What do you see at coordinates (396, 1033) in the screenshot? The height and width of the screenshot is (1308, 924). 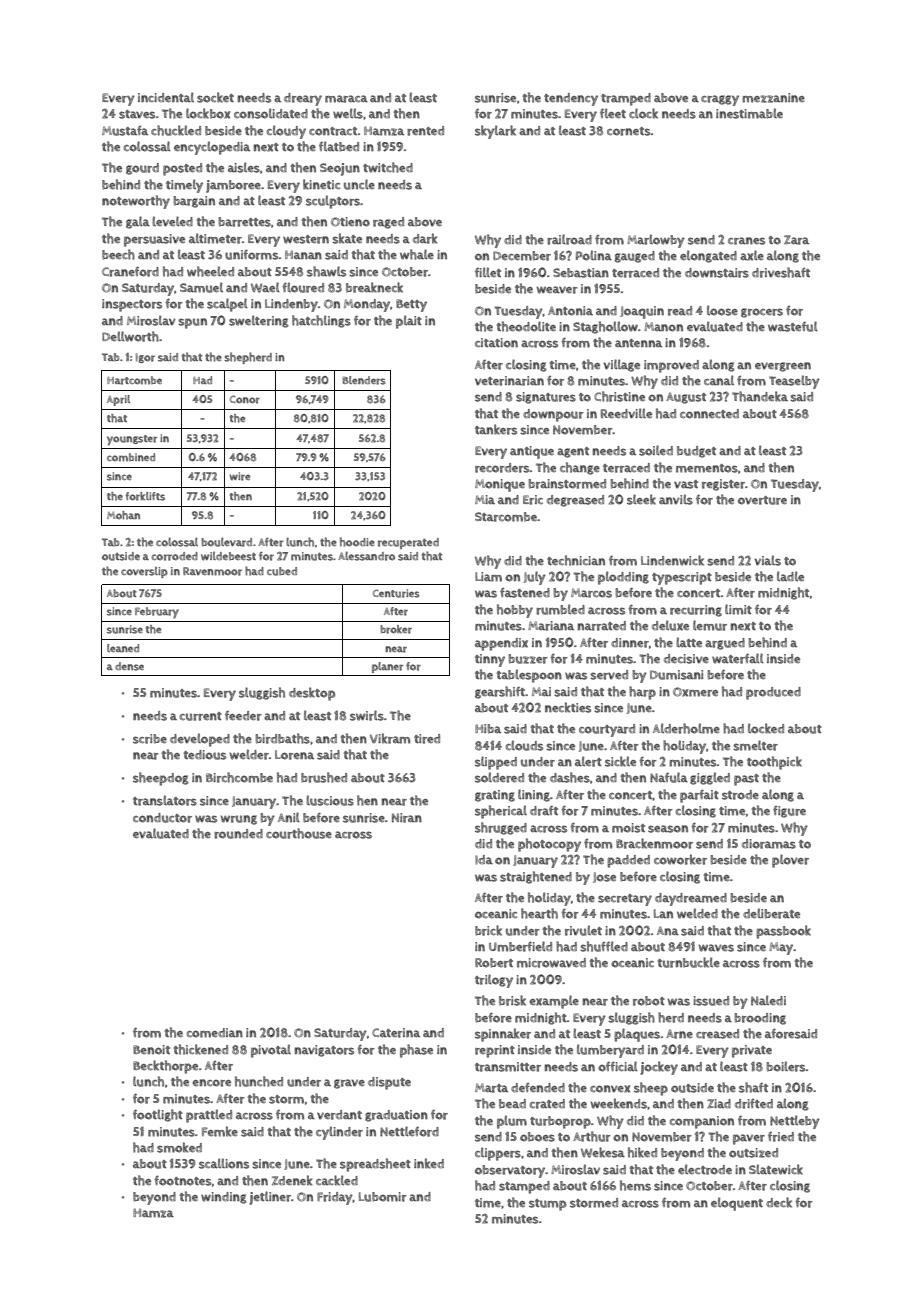 I see `Caterina` at bounding box center [396, 1033].
